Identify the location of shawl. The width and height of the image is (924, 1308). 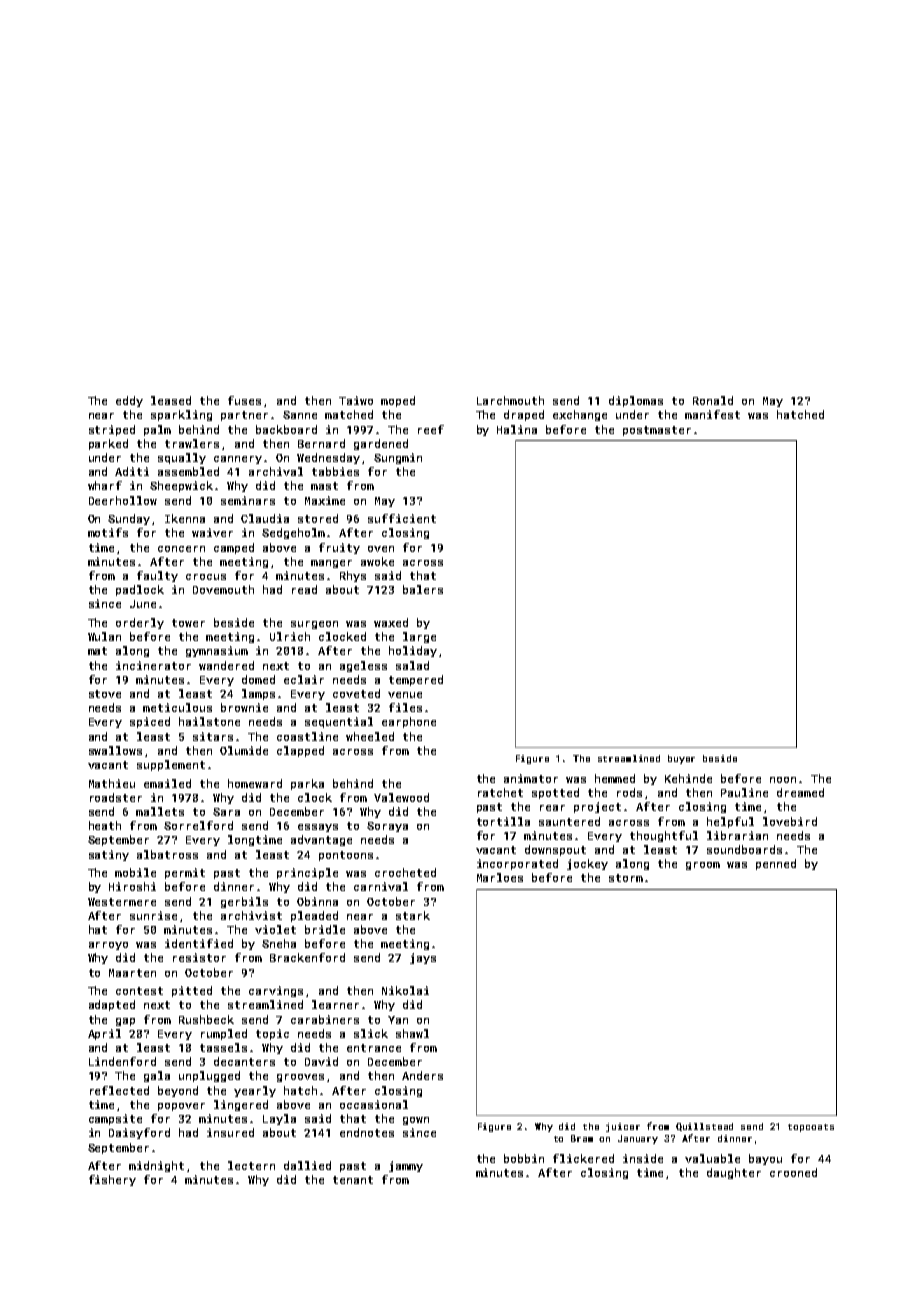
(412, 1033).
